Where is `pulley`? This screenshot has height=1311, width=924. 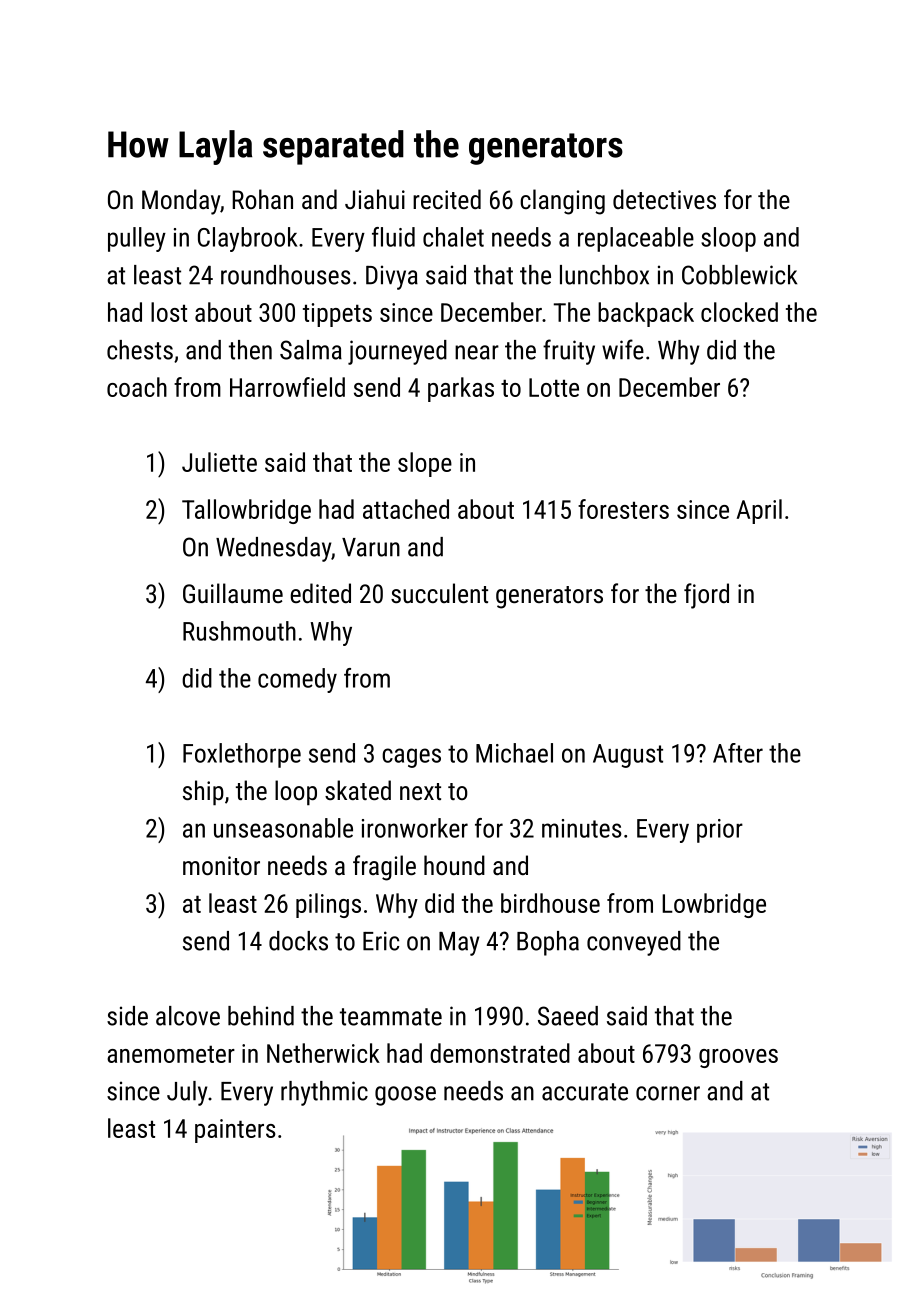 pulley is located at coordinates (137, 239).
